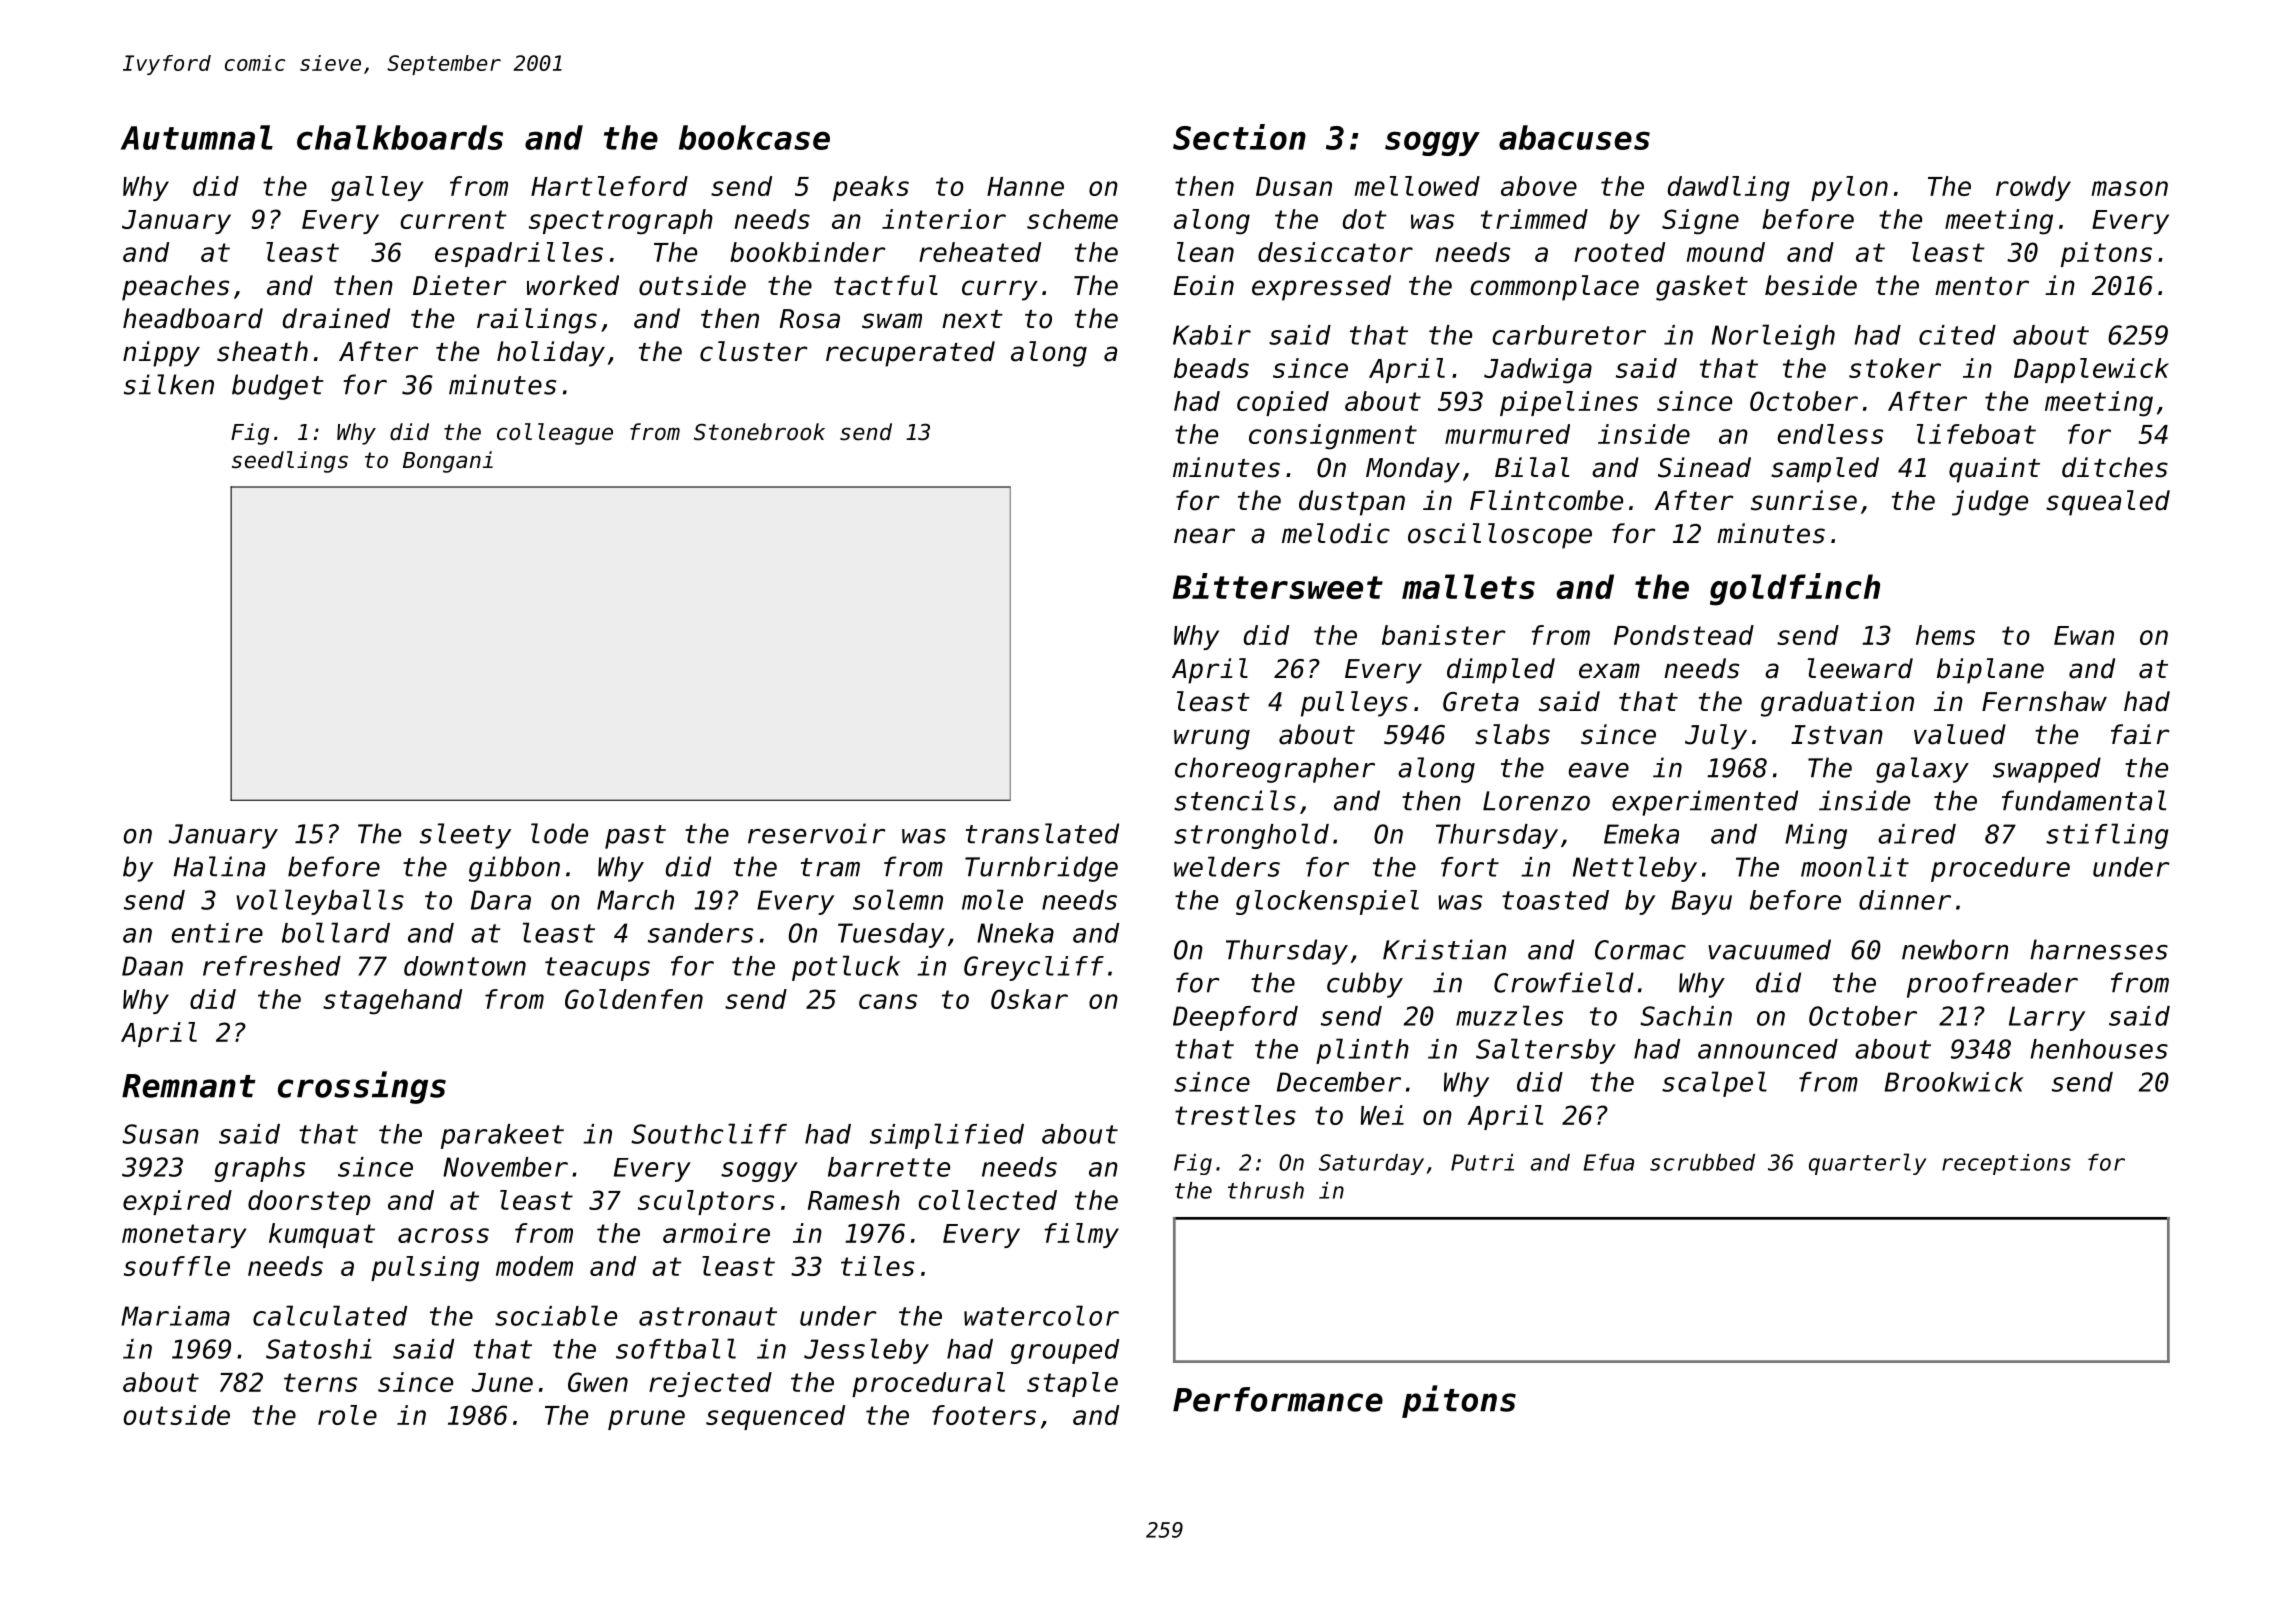 This page has height=1620, width=2292. Describe the element at coordinates (1569, 403) in the page. I see `pipelines` at that location.
